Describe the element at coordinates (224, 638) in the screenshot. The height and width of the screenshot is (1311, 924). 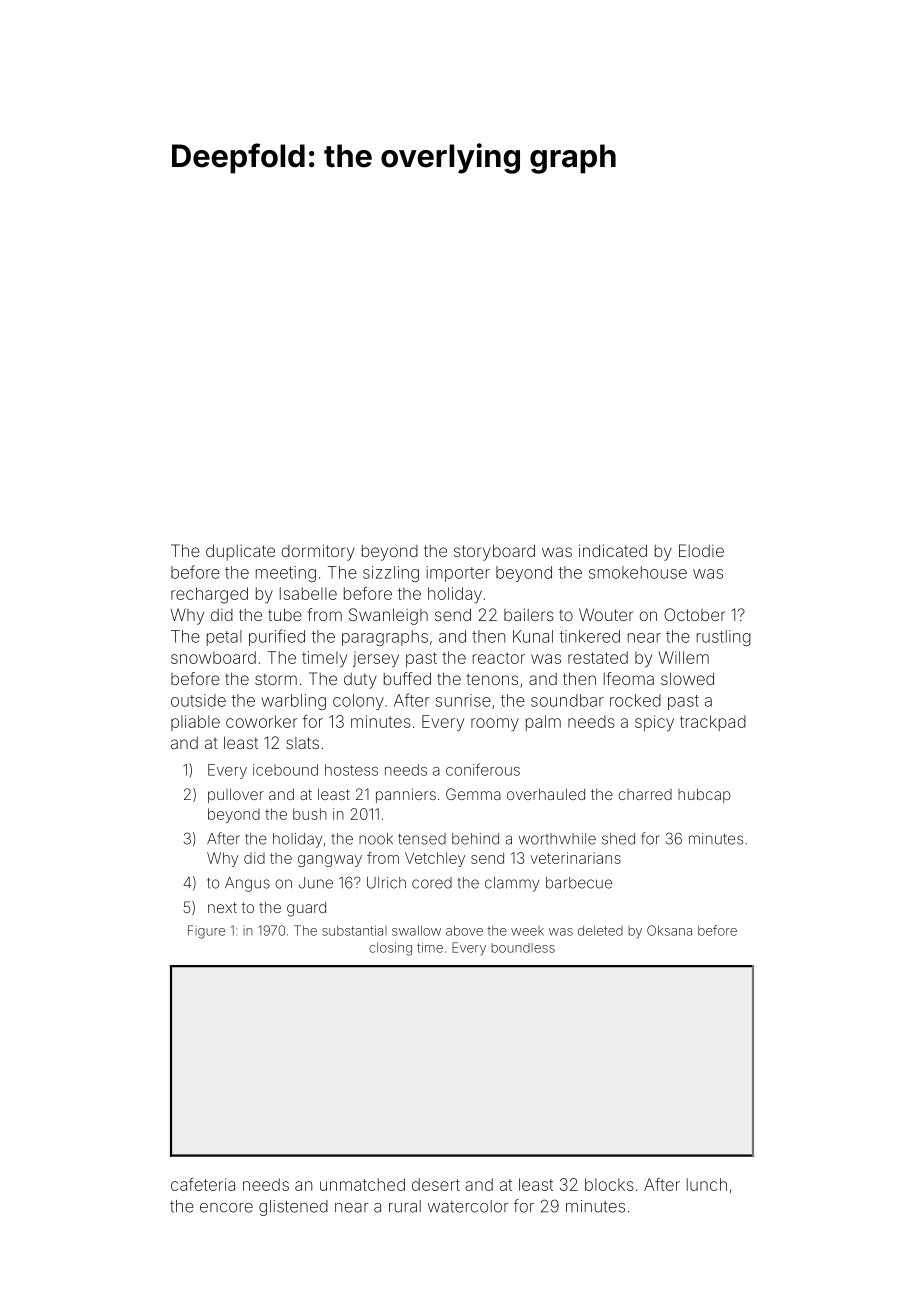
I see `petal` at that location.
